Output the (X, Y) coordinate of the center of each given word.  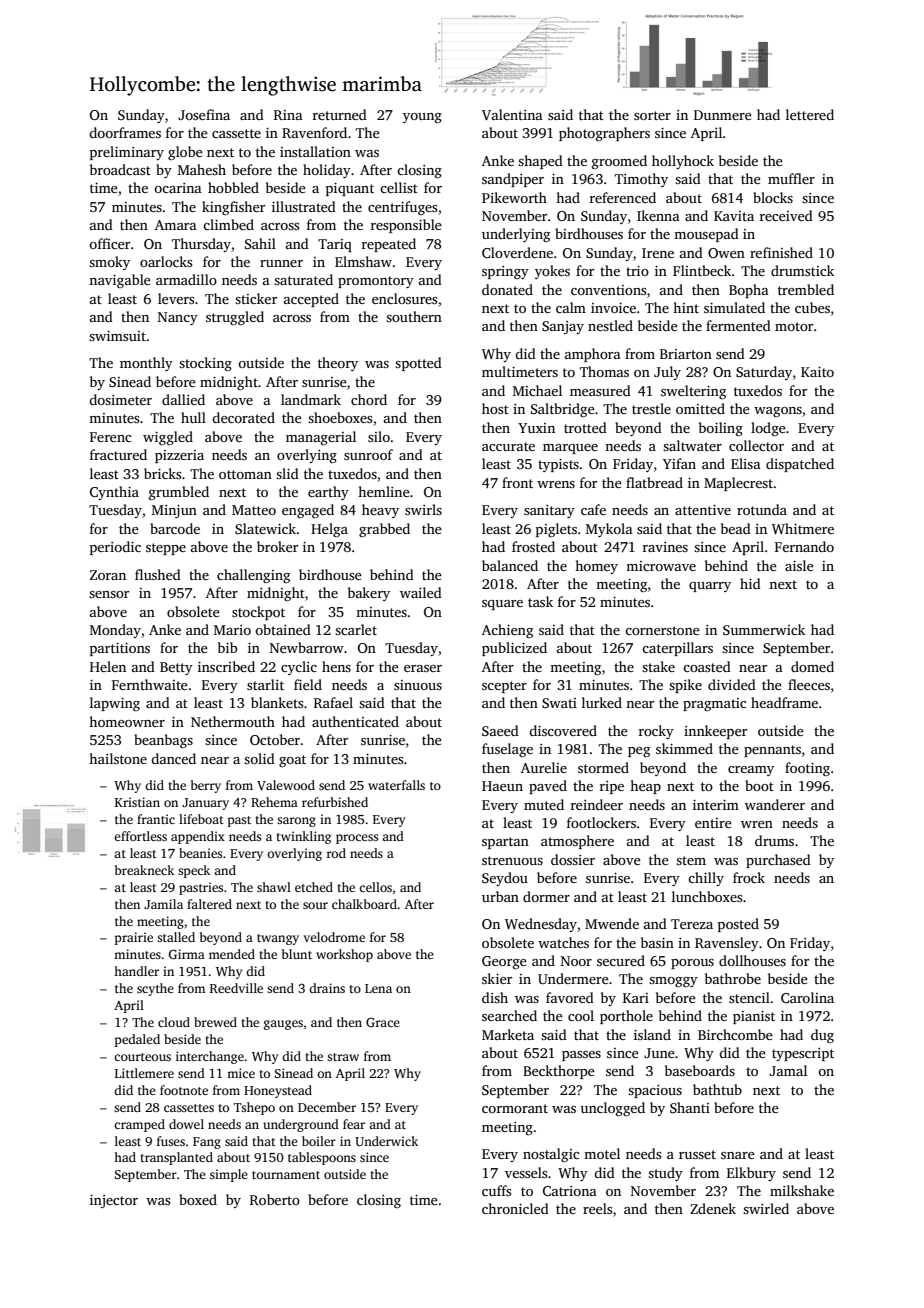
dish (495, 997)
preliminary (127, 153)
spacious (655, 1091)
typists (558, 465)
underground (301, 1125)
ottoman (245, 474)
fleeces (809, 684)
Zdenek (713, 1208)
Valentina (512, 114)
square (502, 605)
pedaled (137, 1040)
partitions (120, 649)
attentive (703, 510)
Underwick (386, 1141)
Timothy (641, 180)
